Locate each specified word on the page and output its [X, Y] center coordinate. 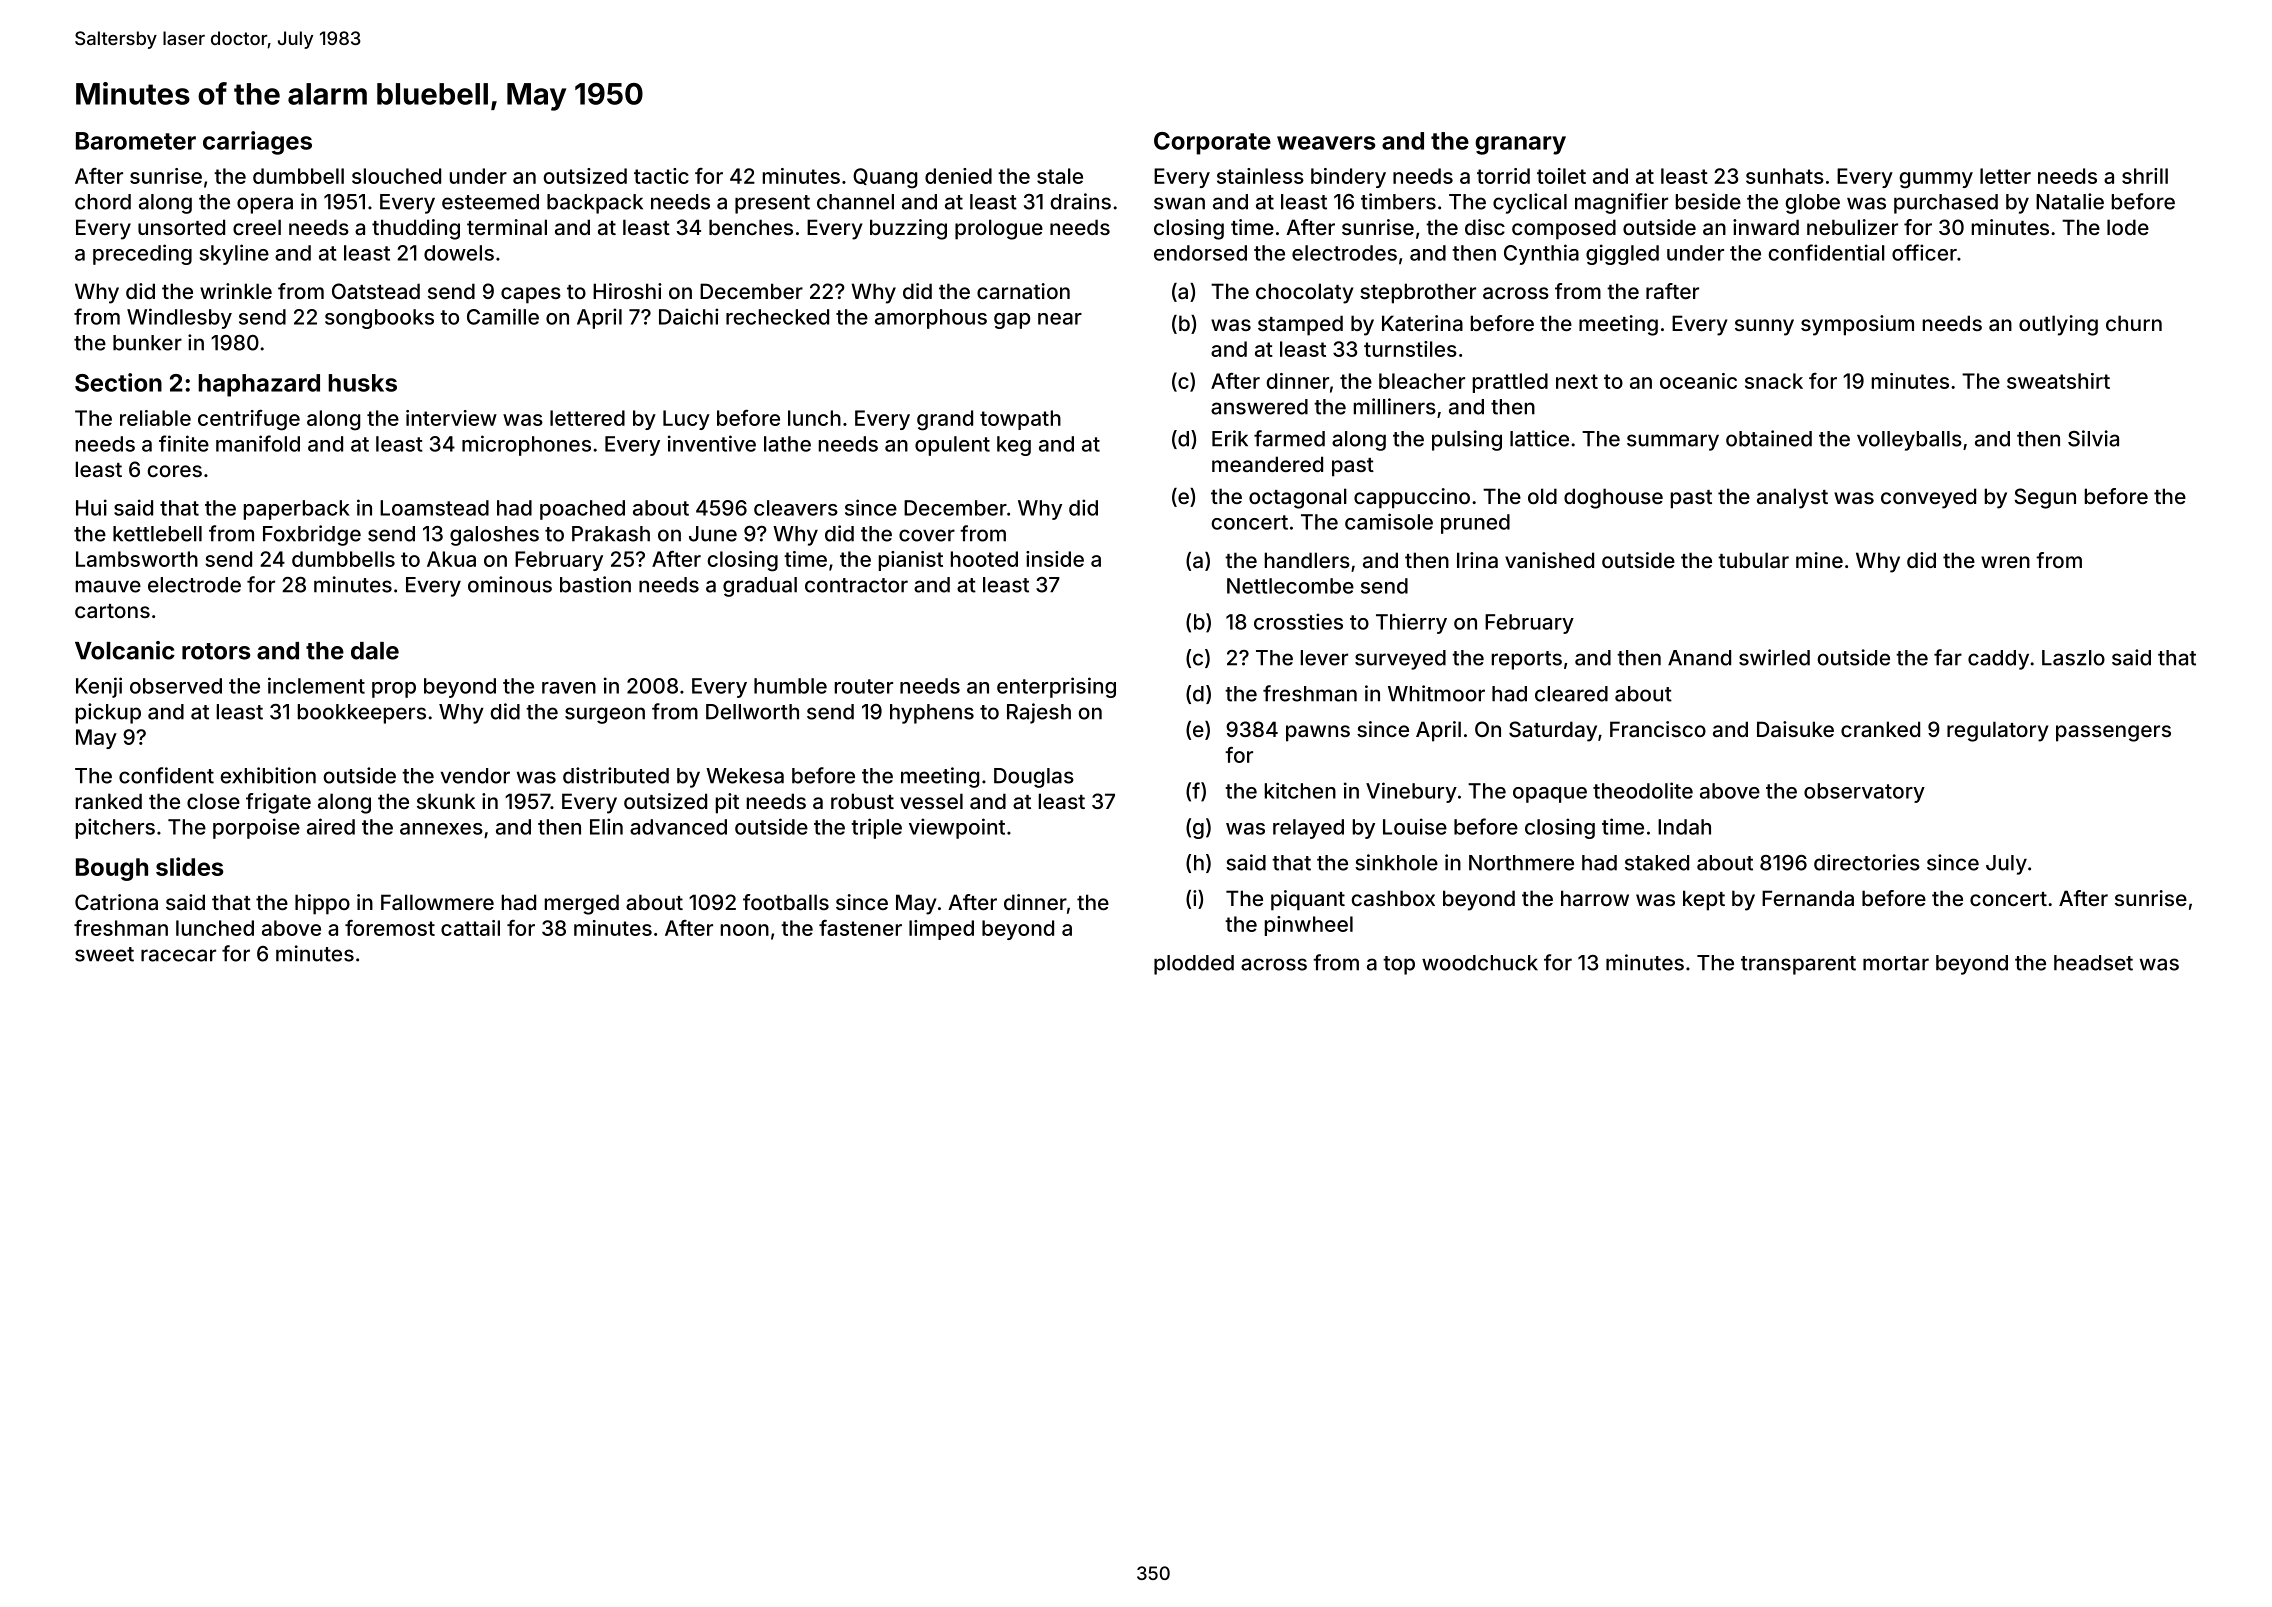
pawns [1318, 733]
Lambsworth [137, 559]
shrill [2145, 176]
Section [118, 382]
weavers [1326, 143]
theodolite [1643, 790]
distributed [616, 775]
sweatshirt [2058, 381]
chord [103, 202]
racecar [178, 955]
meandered [1267, 464]
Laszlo [2073, 658]
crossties [1298, 621]
